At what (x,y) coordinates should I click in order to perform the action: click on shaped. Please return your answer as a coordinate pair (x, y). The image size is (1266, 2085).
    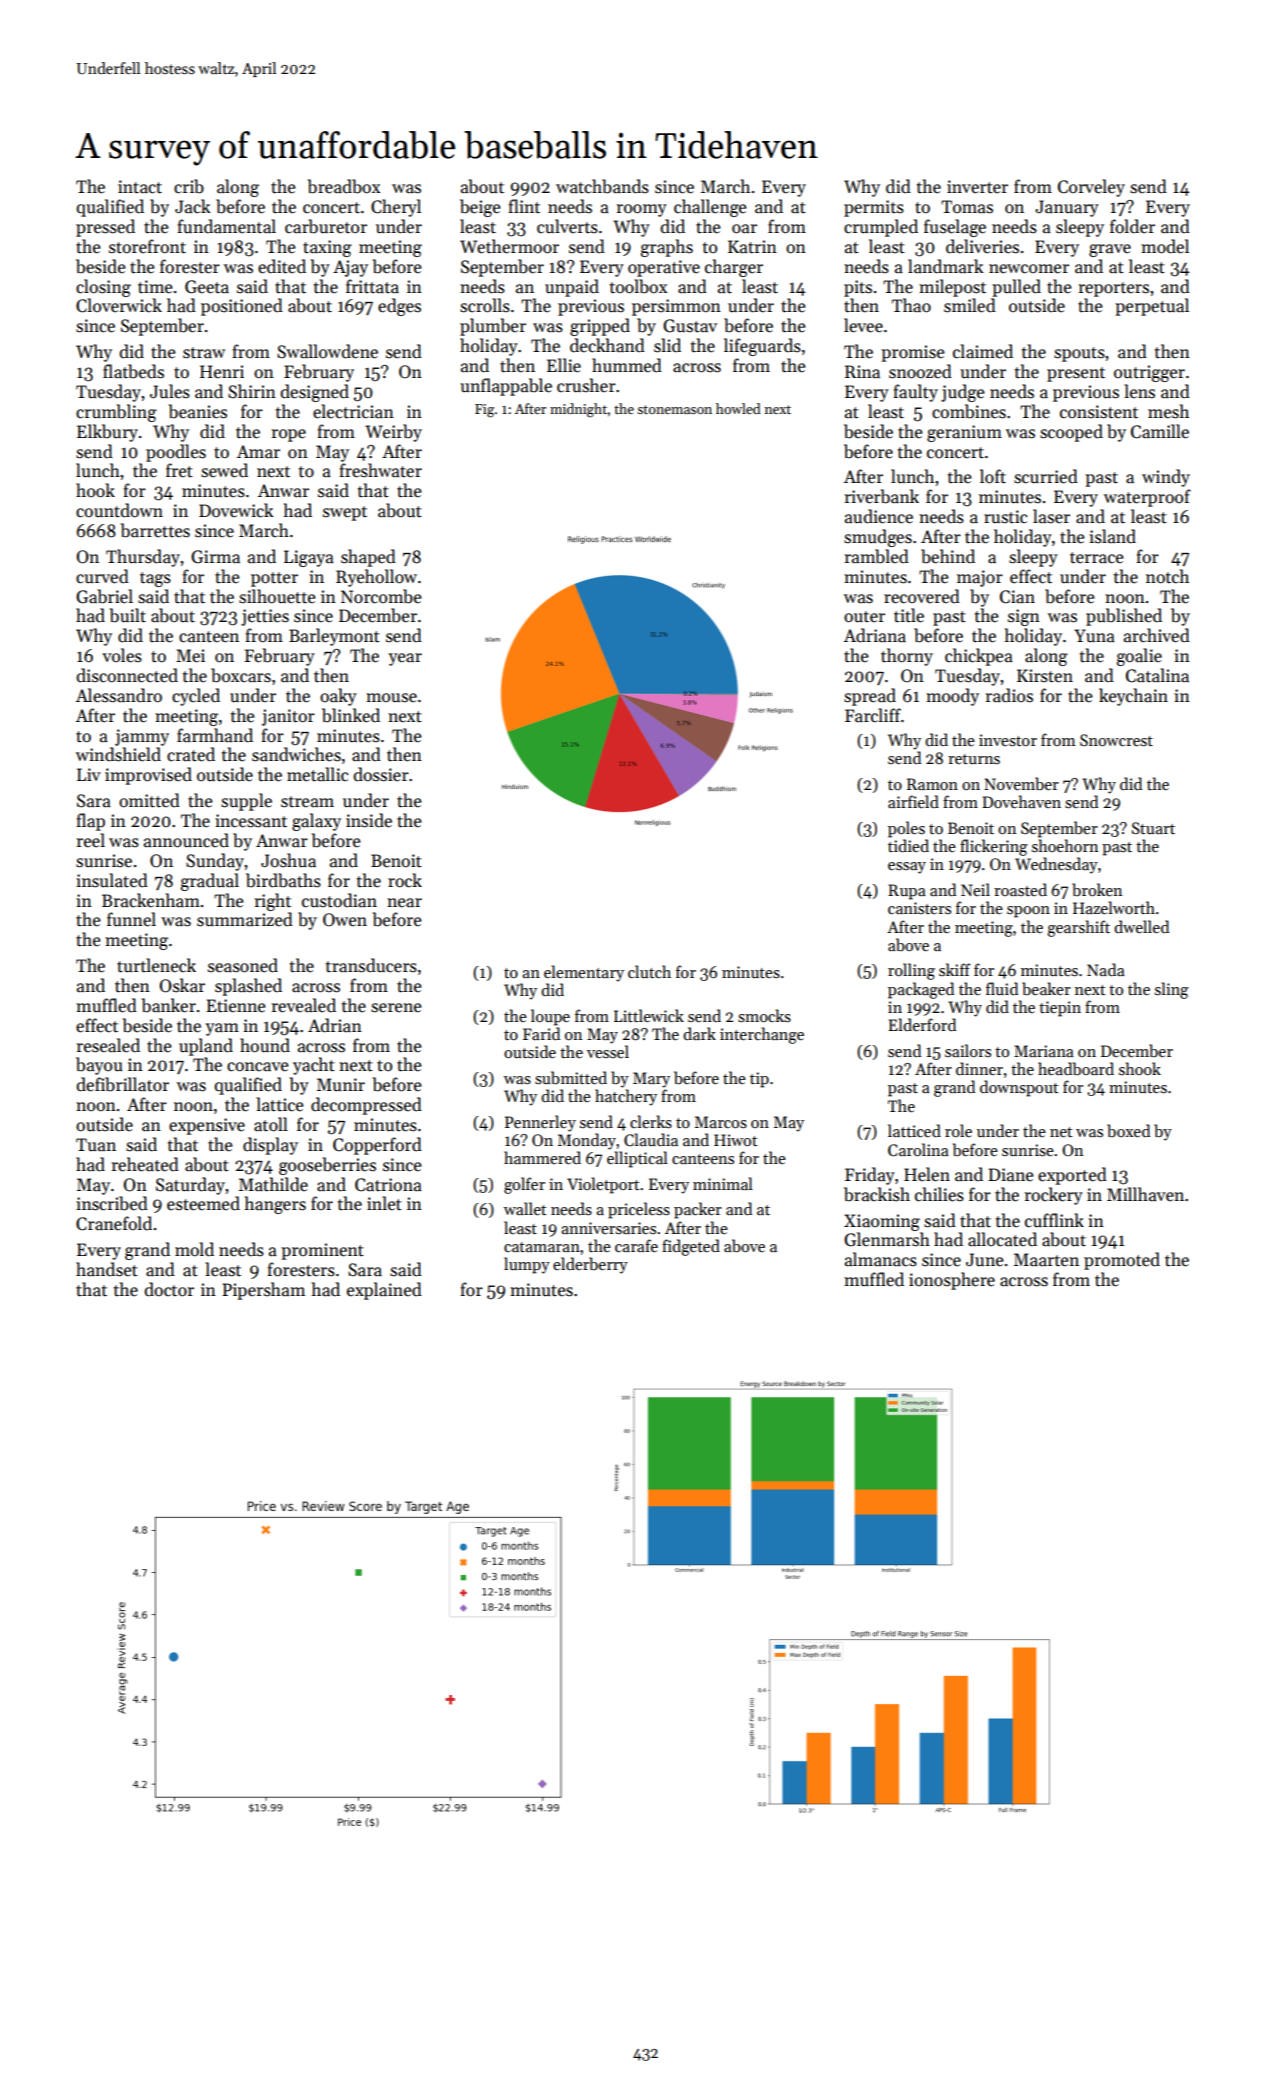
    Looking at the image, I should click on (368, 558).
